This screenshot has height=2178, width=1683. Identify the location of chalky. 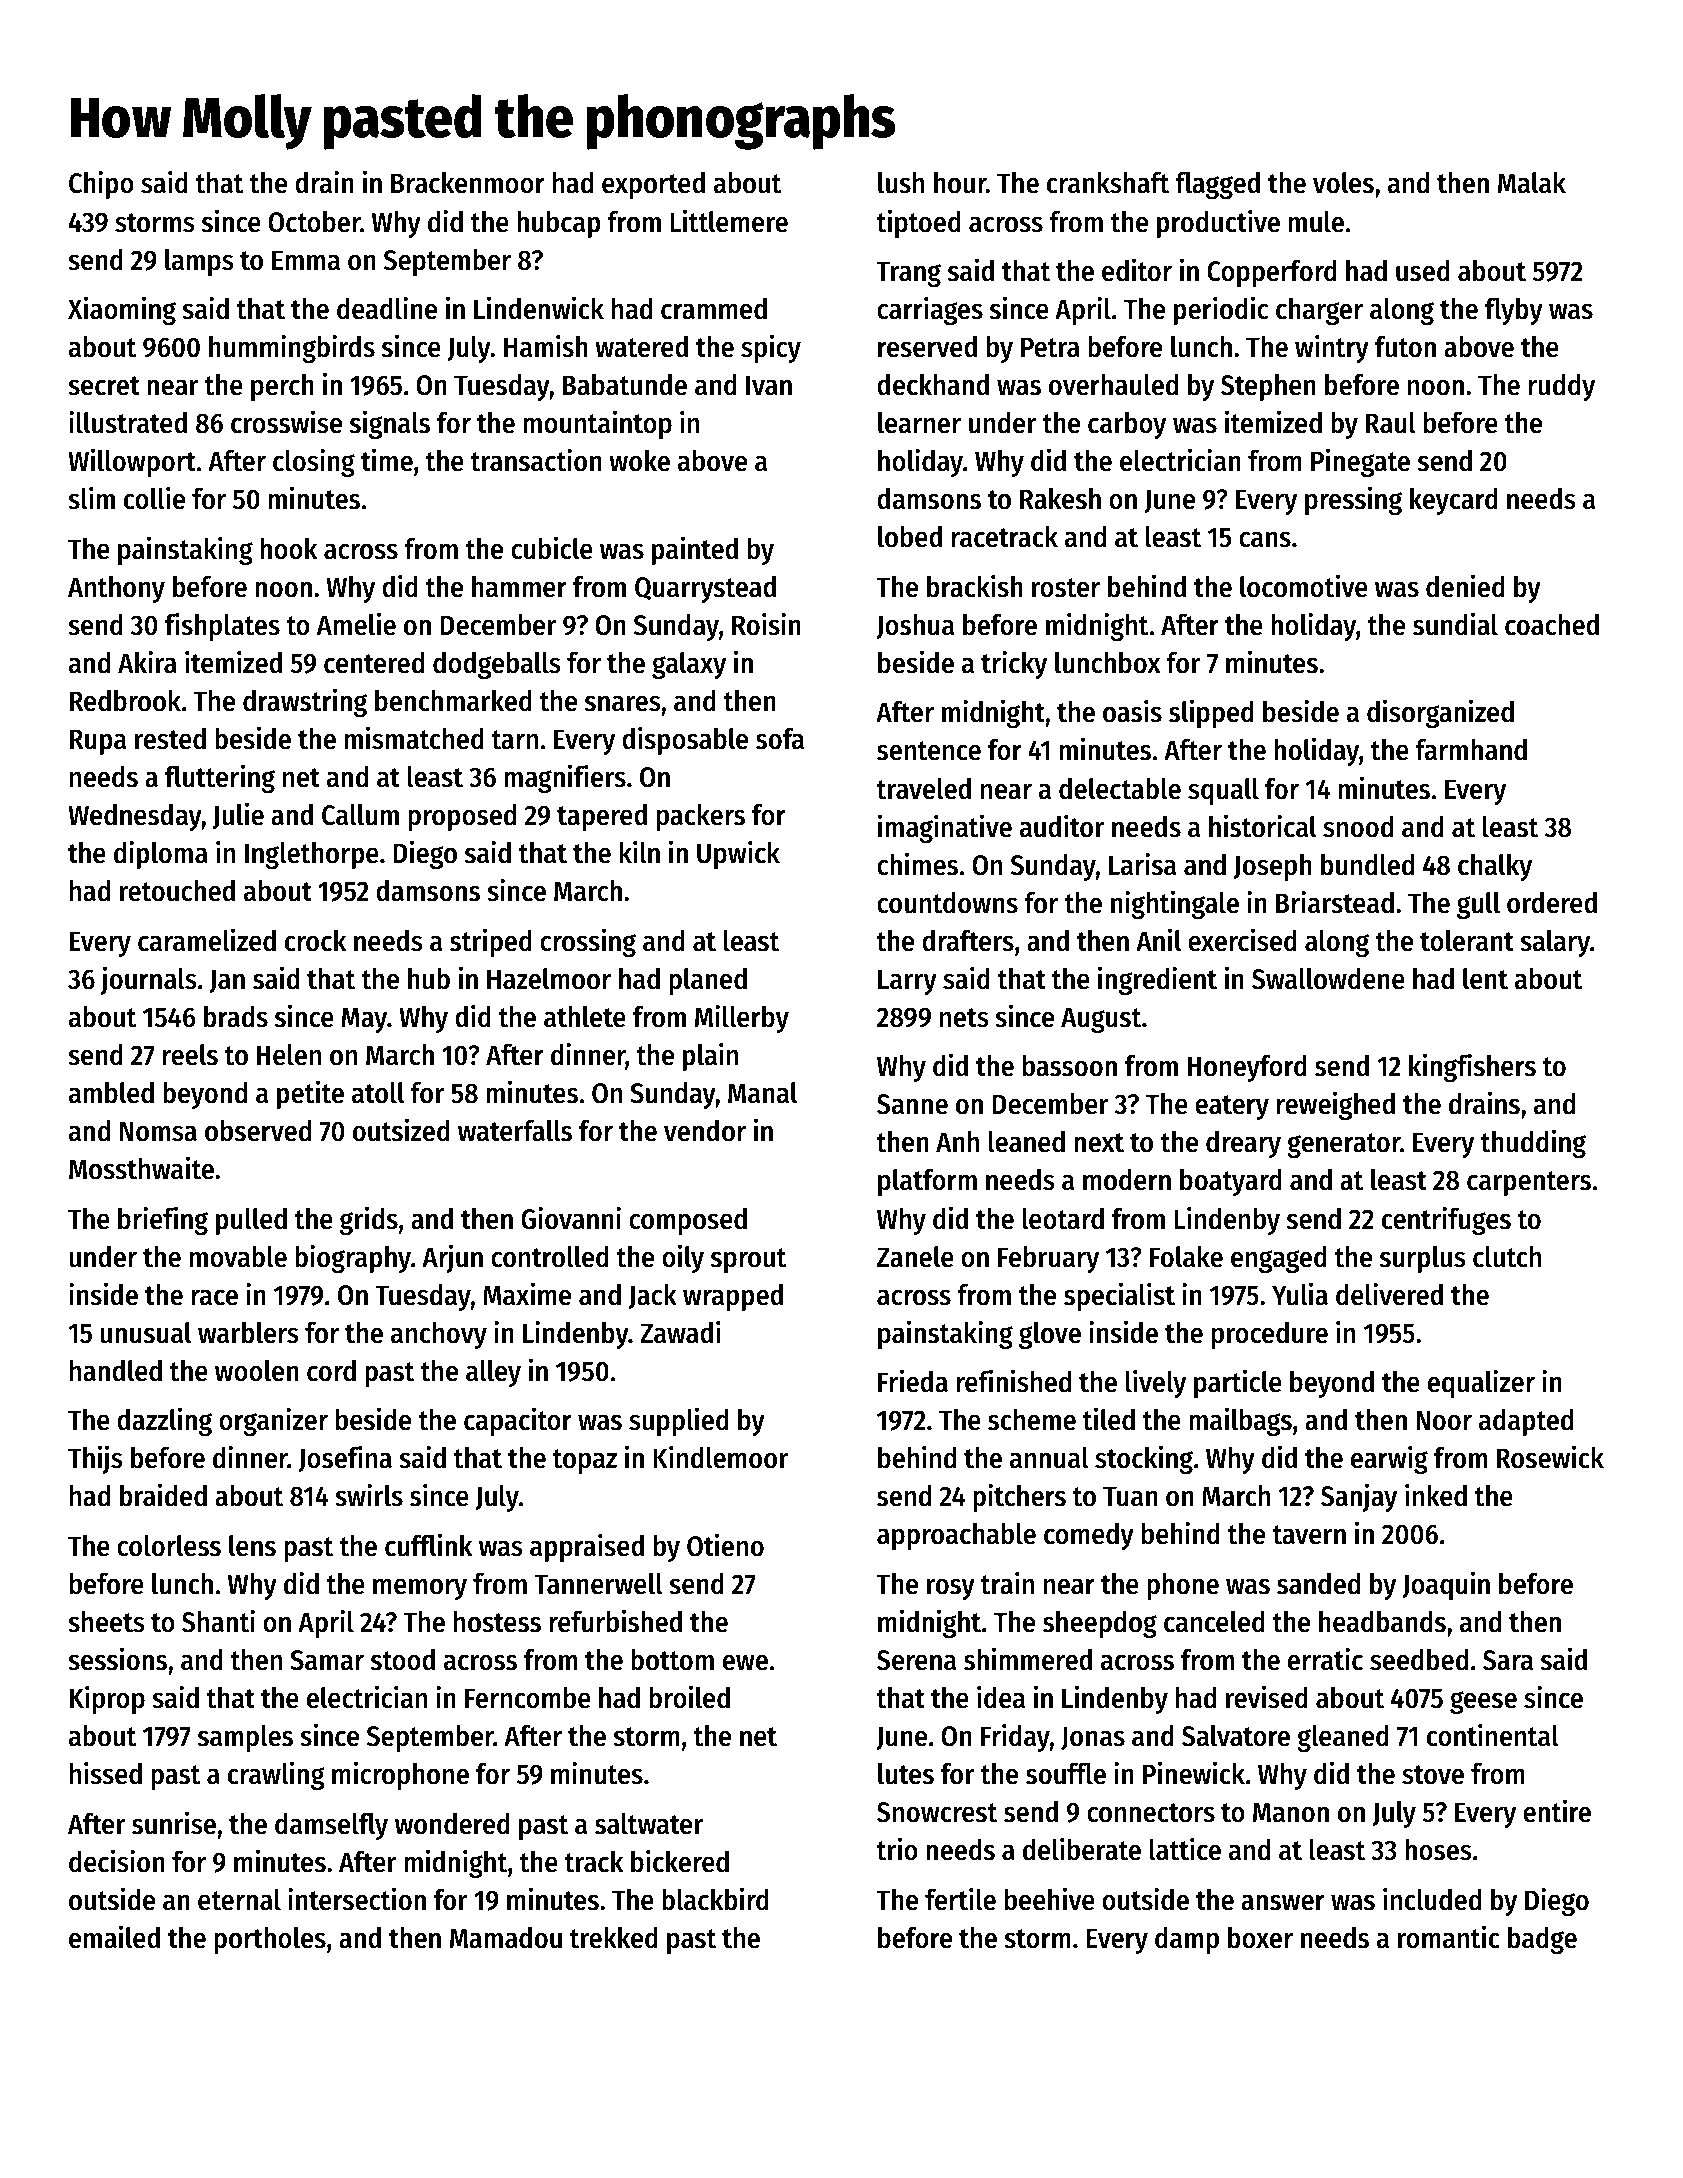
(1495, 867).
